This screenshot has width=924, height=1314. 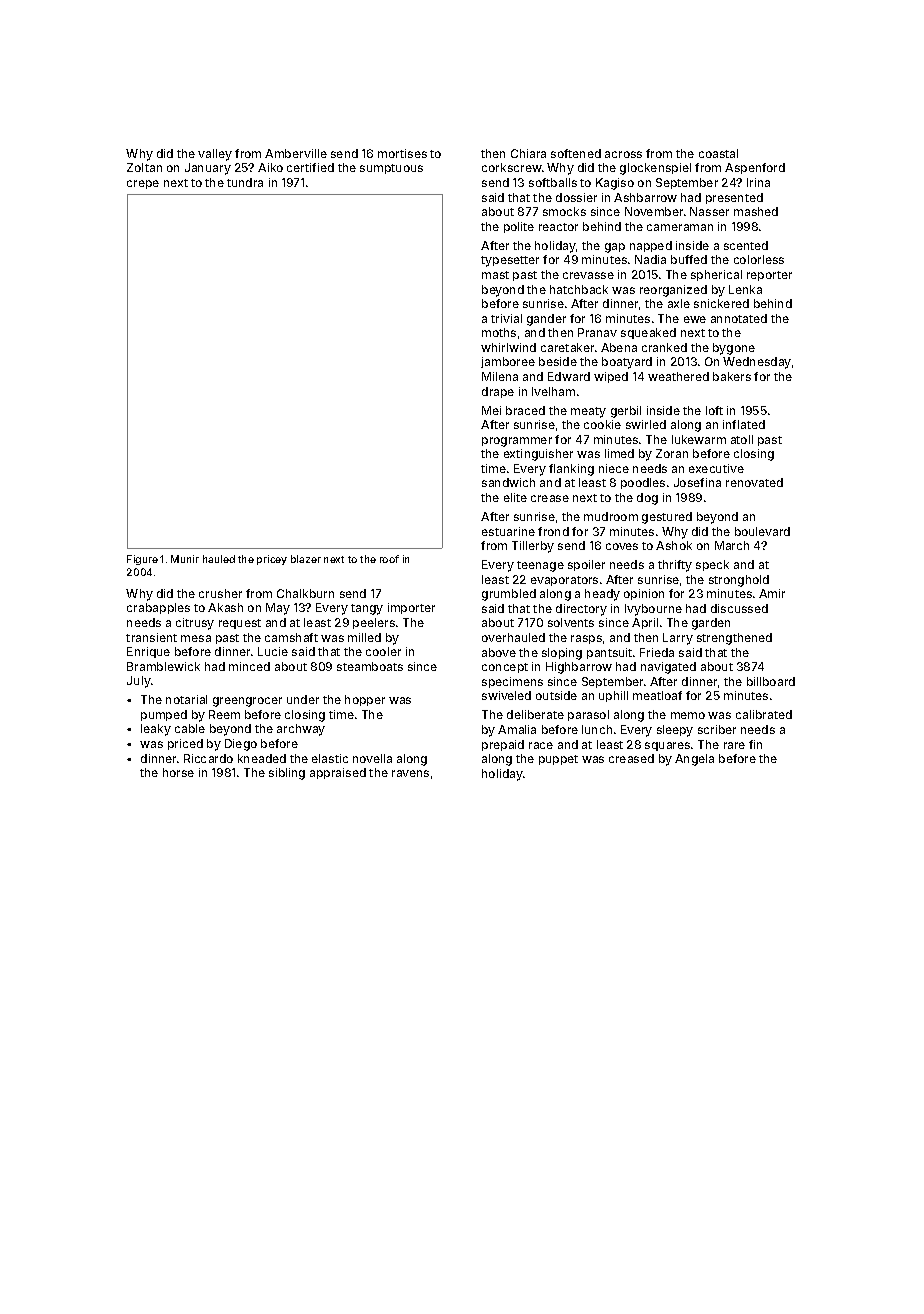 What do you see at coordinates (509, 595) in the screenshot?
I see `grumbled` at bounding box center [509, 595].
